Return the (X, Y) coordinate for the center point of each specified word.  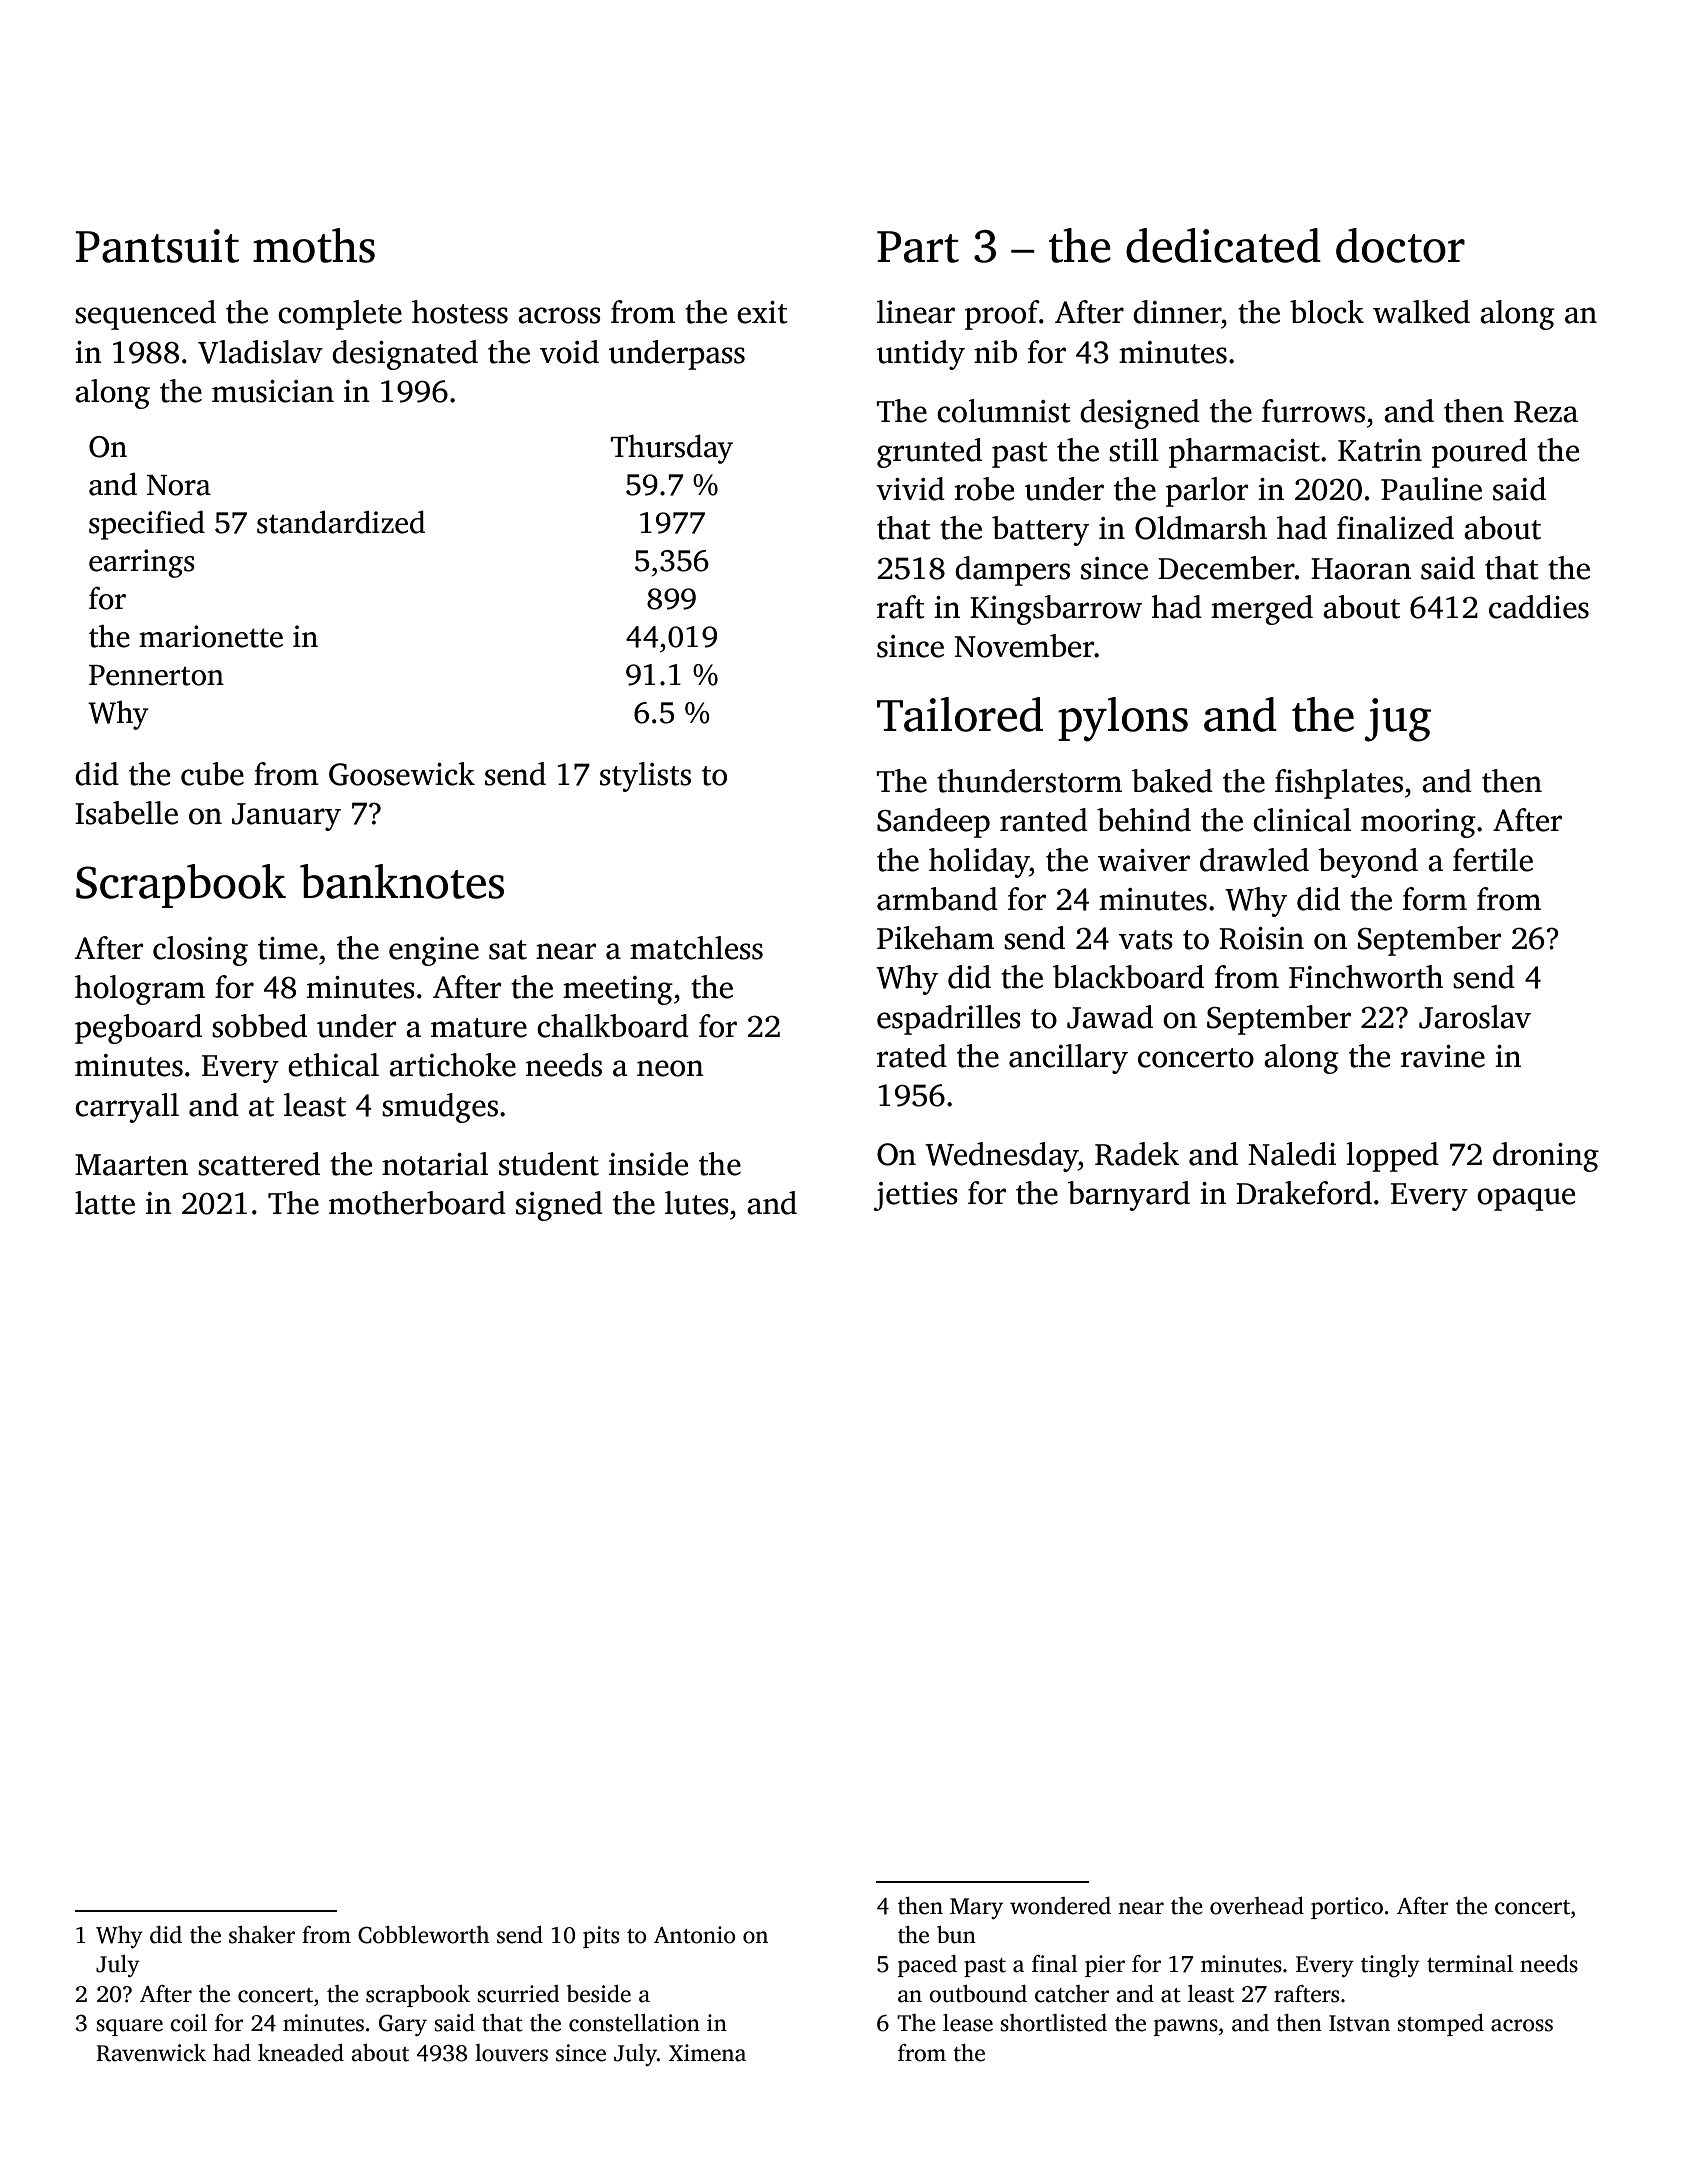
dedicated (1223, 245)
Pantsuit (157, 246)
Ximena (707, 2053)
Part (918, 247)
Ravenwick (151, 2053)
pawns (1186, 2027)
